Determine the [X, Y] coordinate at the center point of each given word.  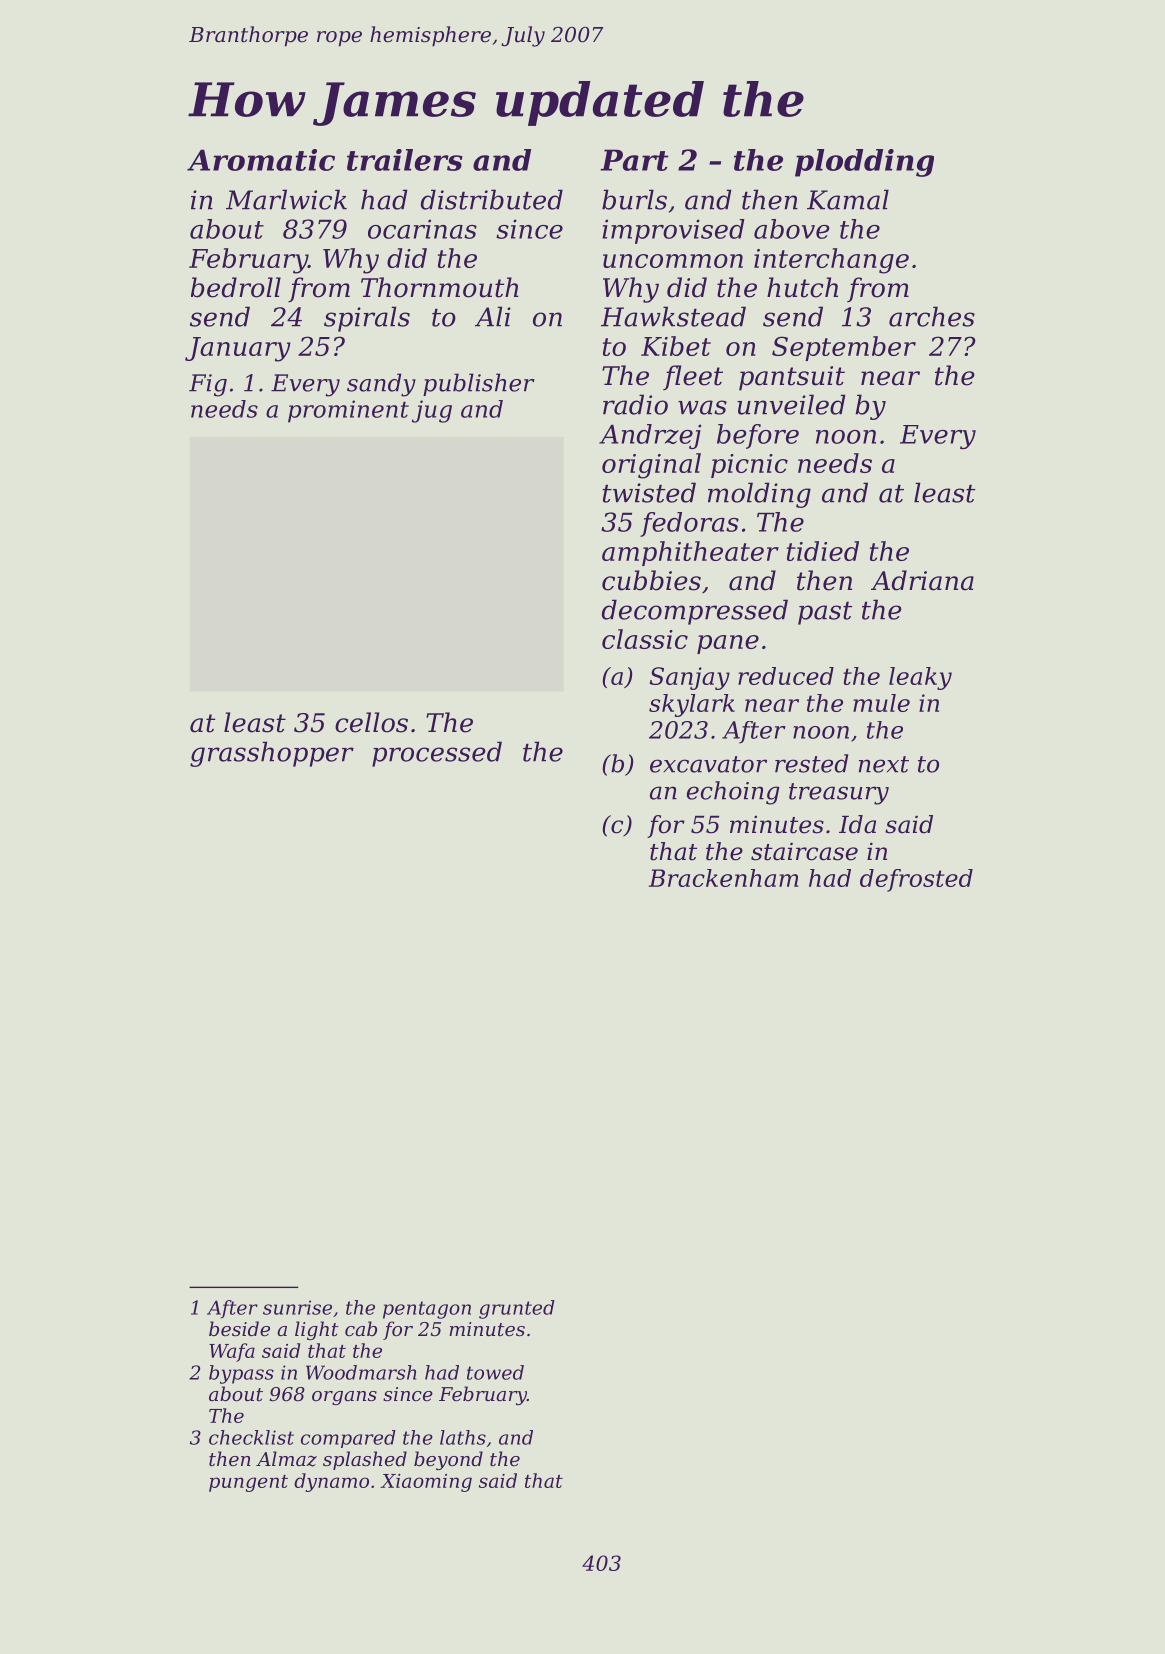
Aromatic [261, 160]
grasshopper [272, 754]
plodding [864, 163]
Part [634, 160]
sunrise [297, 1307]
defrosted [916, 880]
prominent [348, 411]
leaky [920, 678]
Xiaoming [426, 1483]
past [825, 613]
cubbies [651, 580]
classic [645, 639]
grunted [517, 1309]
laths [463, 1437]
